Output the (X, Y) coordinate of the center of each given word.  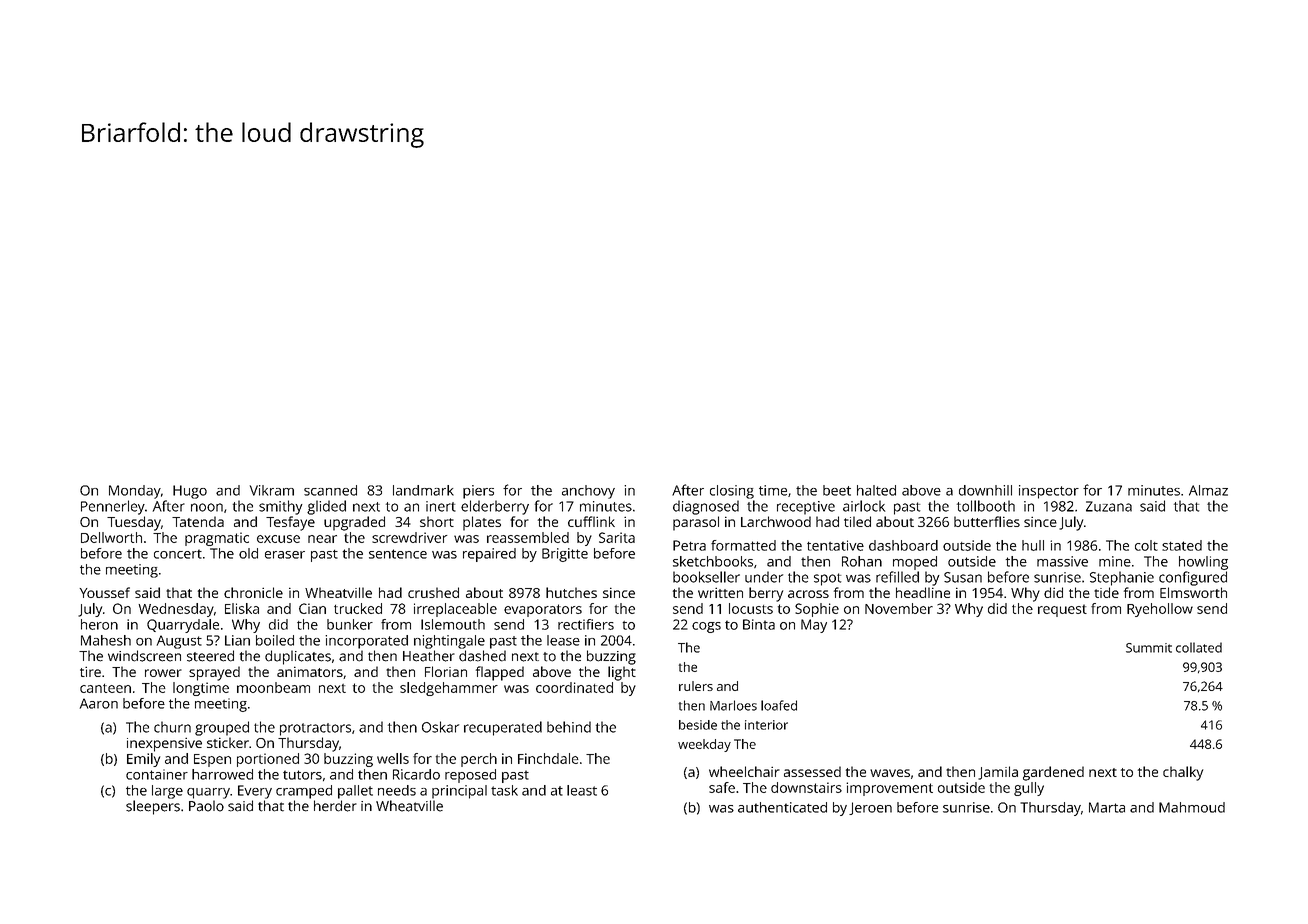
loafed (779, 705)
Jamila (998, 773)
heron (99, 624)
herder (335, 806)
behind (569, 727)
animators (310, 671)
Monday (135, 492)
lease (563, 640)
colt (1146, 545)
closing (732, 492)
